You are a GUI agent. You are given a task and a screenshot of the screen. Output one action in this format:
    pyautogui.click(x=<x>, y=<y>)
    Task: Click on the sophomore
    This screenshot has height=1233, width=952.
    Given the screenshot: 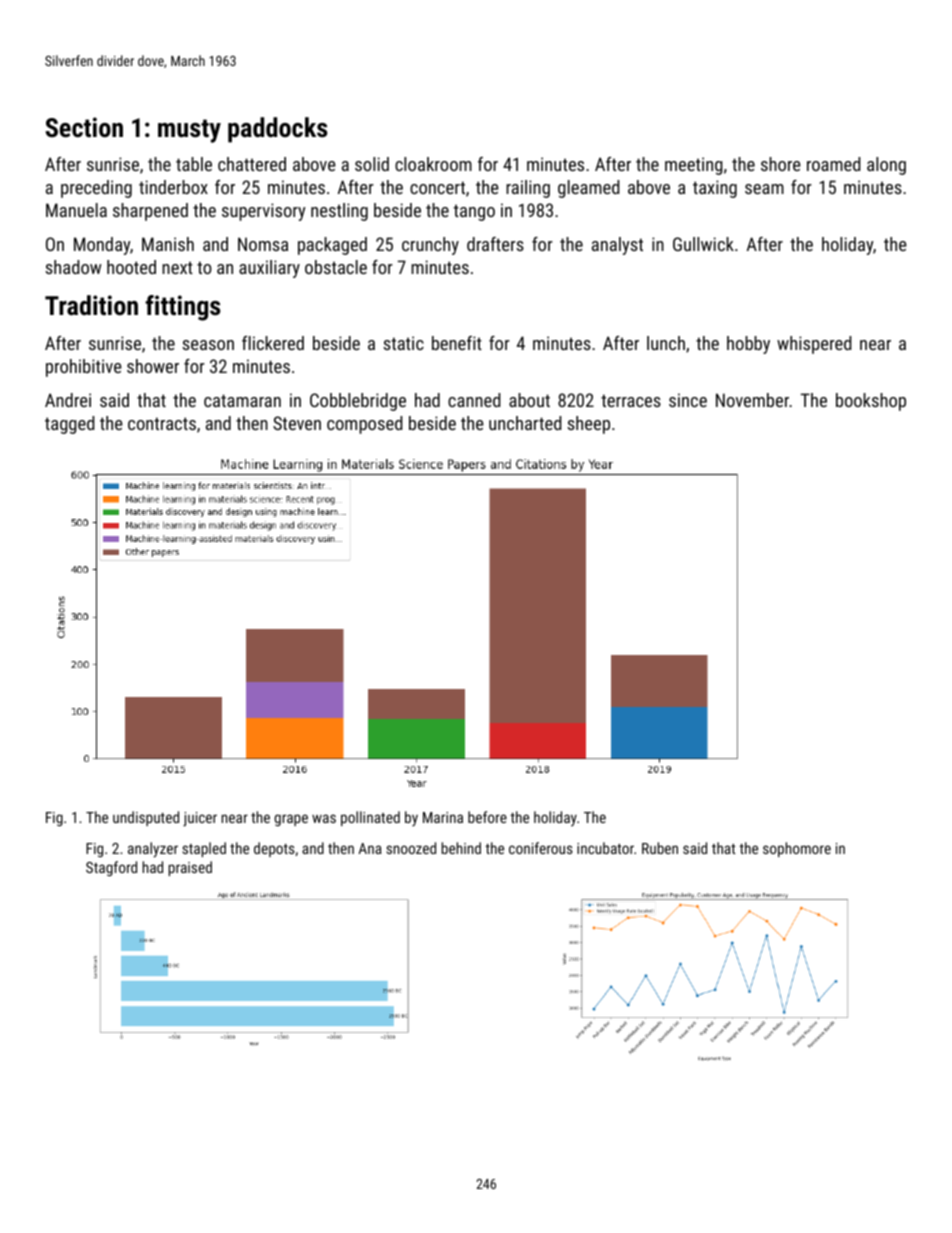 What is the action you would take?
    pyautogui.click(x=797, y=849)
